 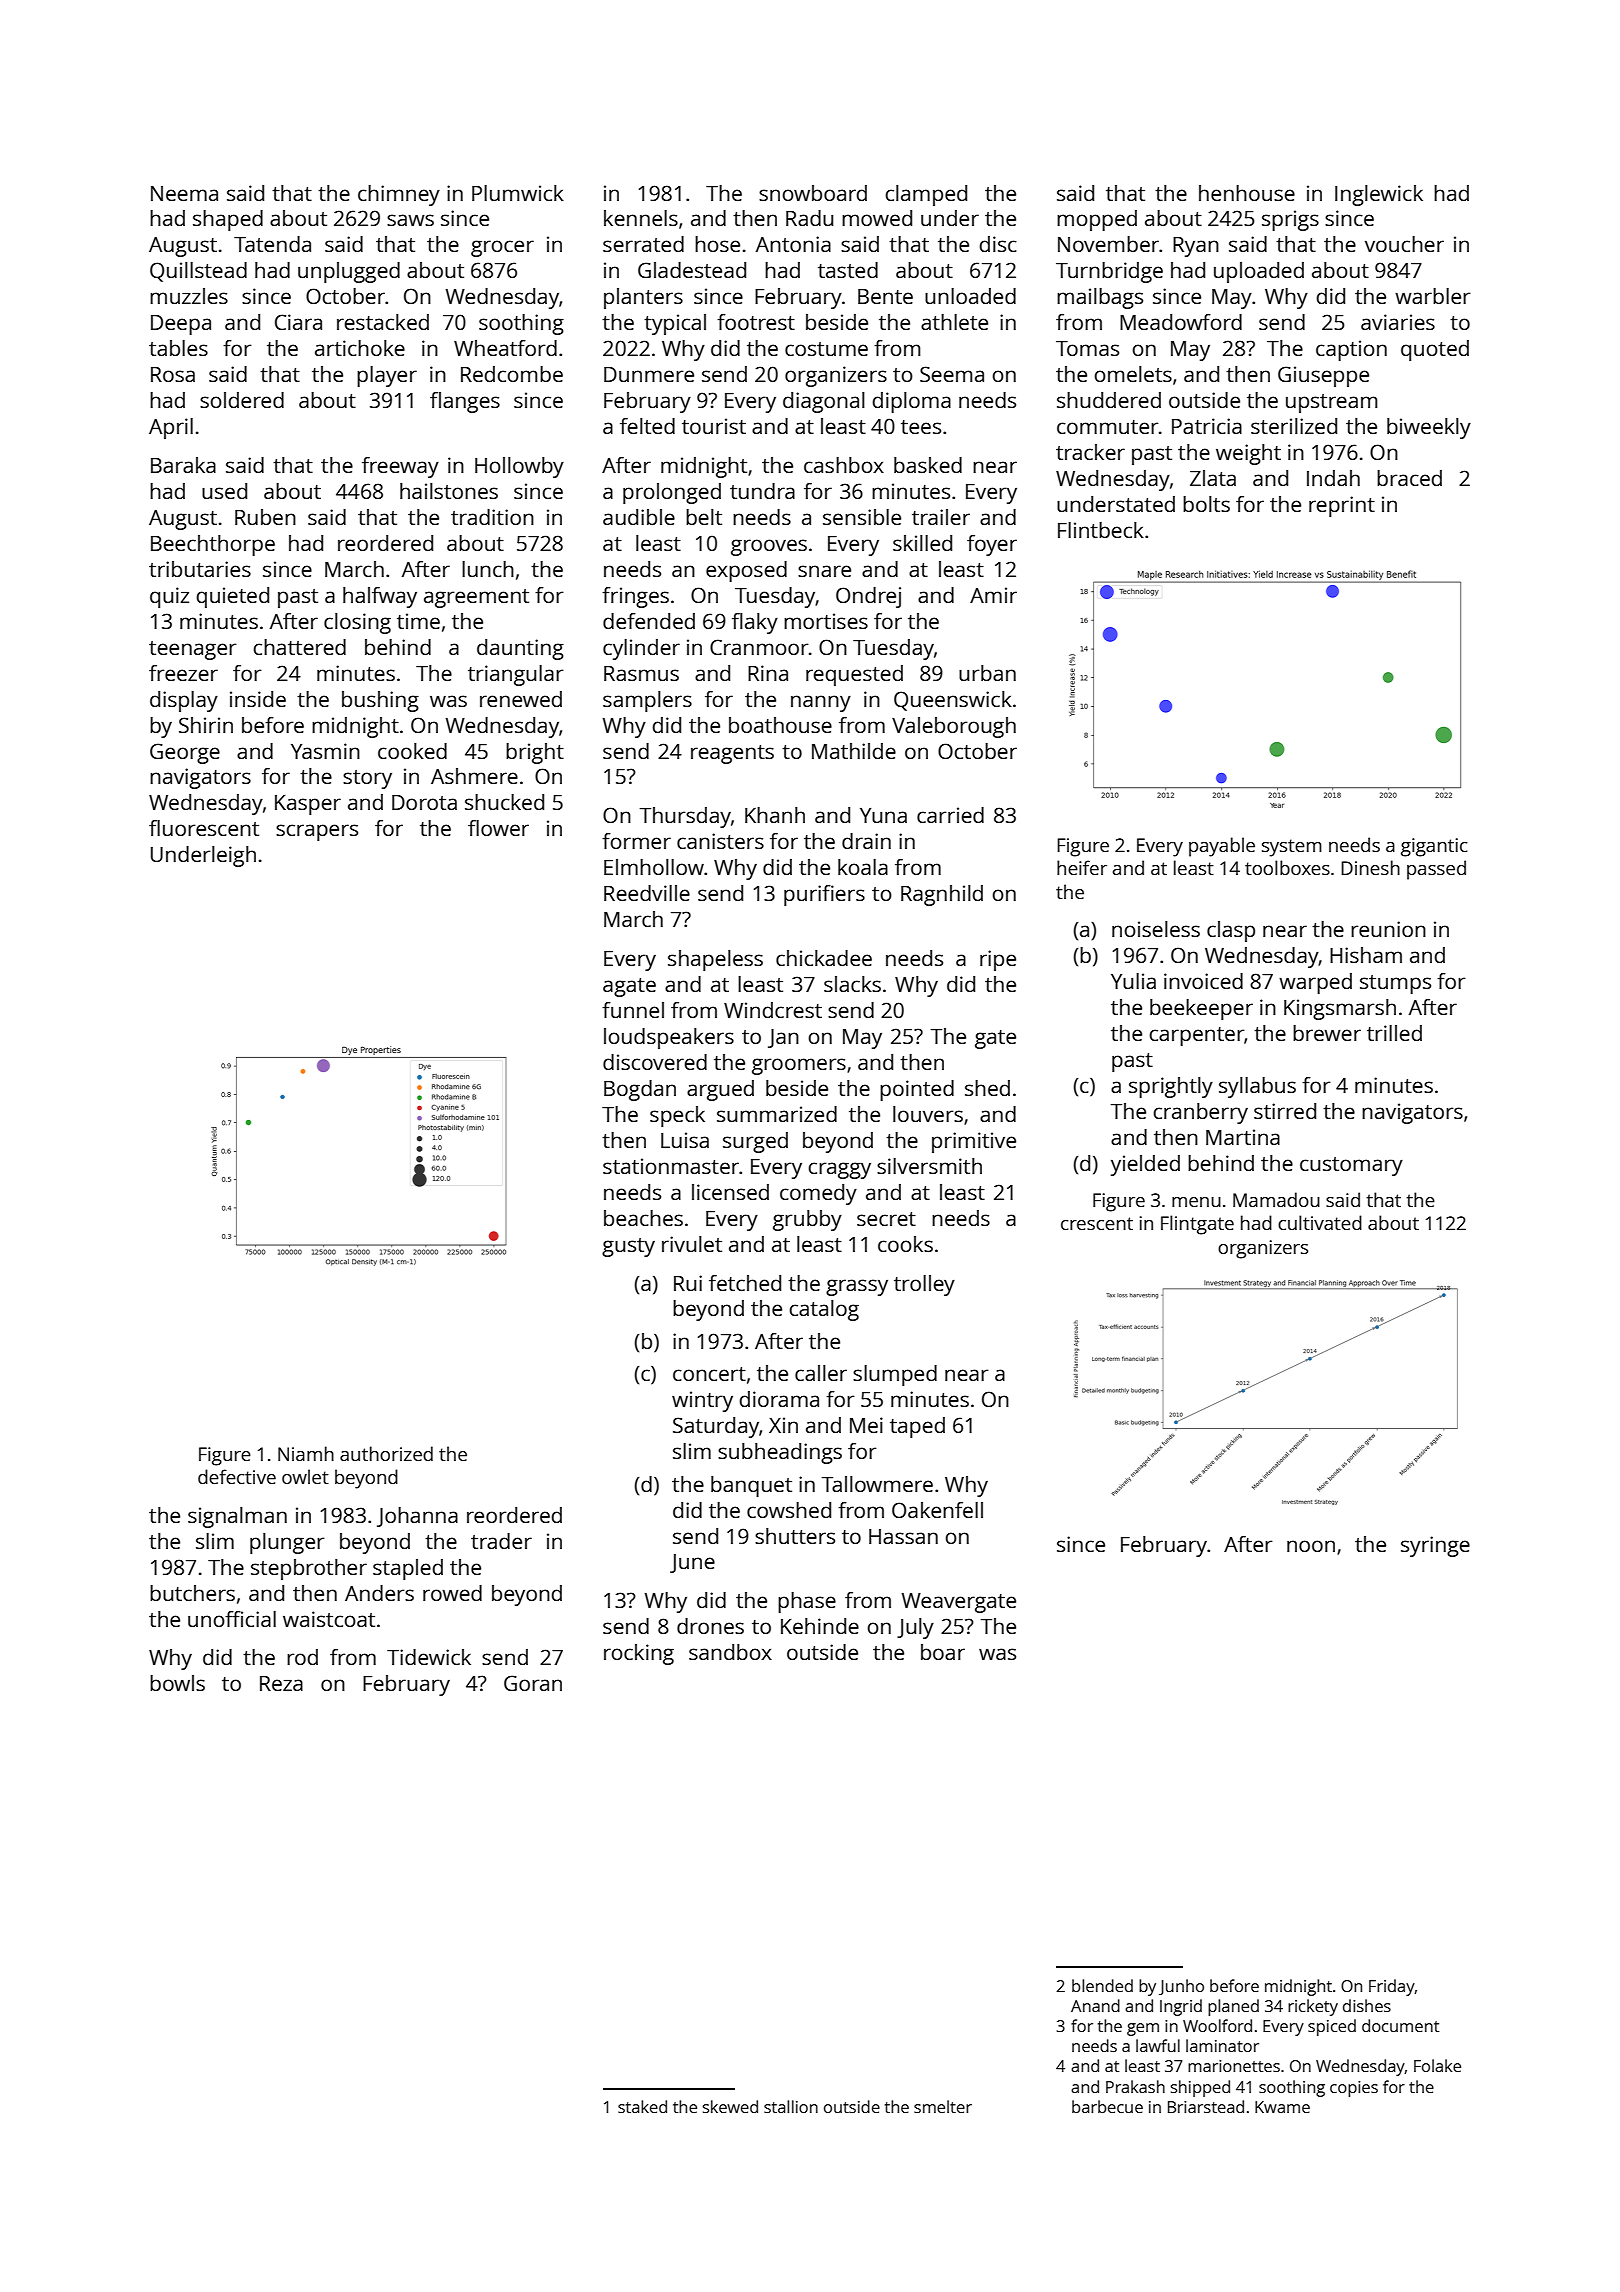 I want to click on syringe, so click(x=1435, y=1546).
